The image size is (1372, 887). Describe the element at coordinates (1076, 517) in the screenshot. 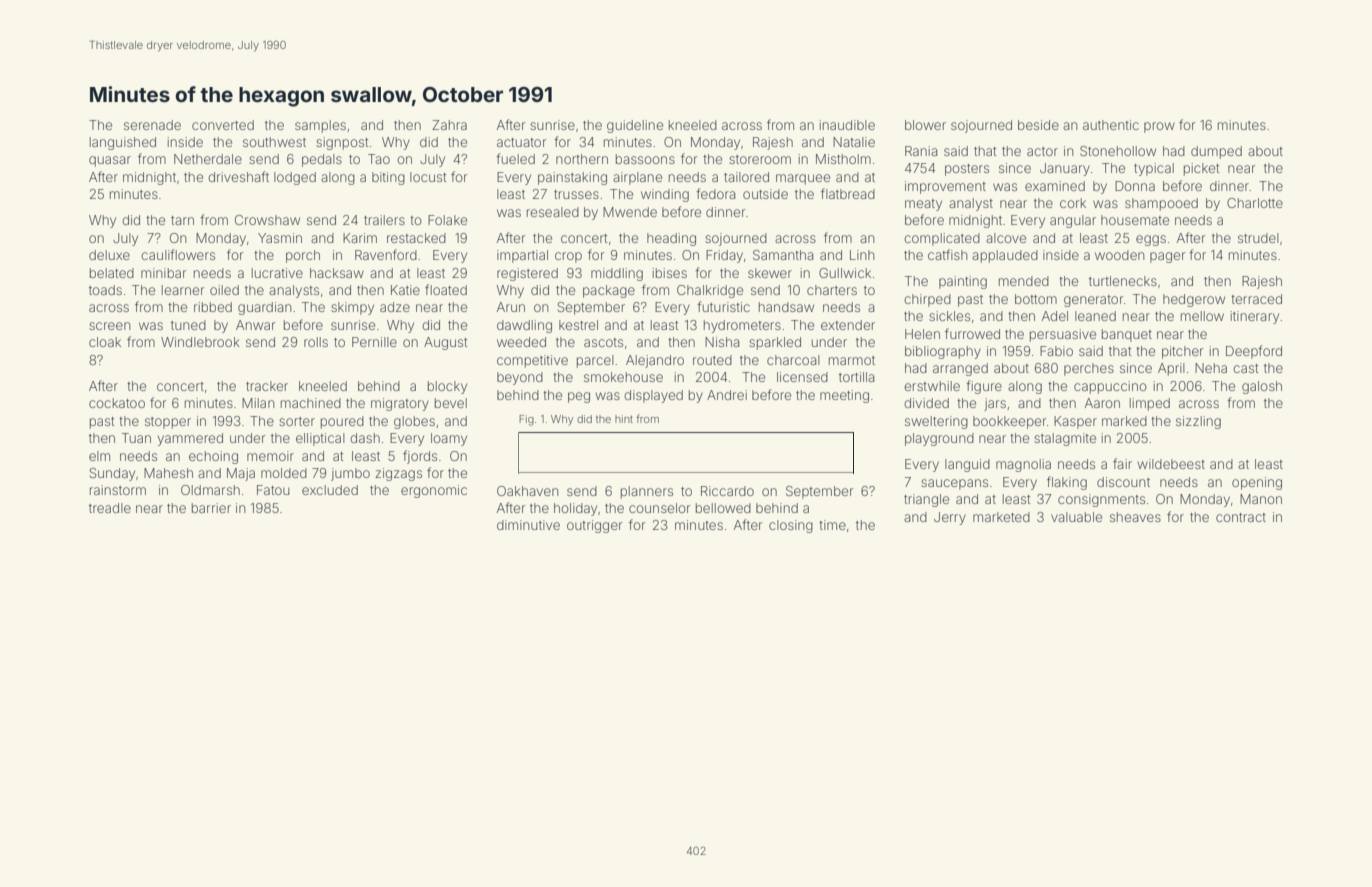

I see `valuable` at that location.
